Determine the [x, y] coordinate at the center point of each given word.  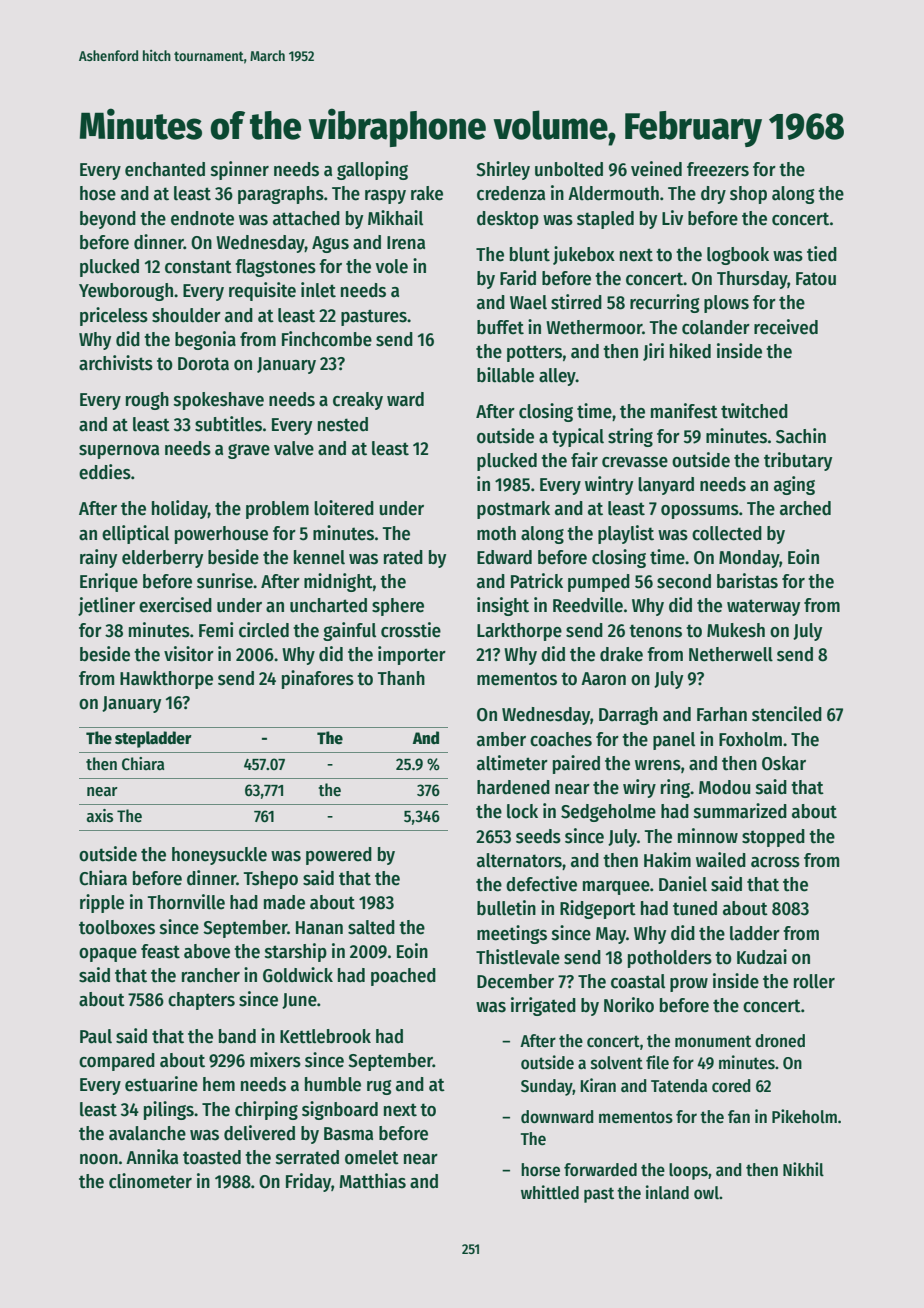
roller [814, 981]
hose [98, 193]
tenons [655, 631]
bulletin [506, 908]
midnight [338, 582]
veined [656, 169]
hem [219, 1084]
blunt [530, 254]
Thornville [186, 902]
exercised [175, 605]
